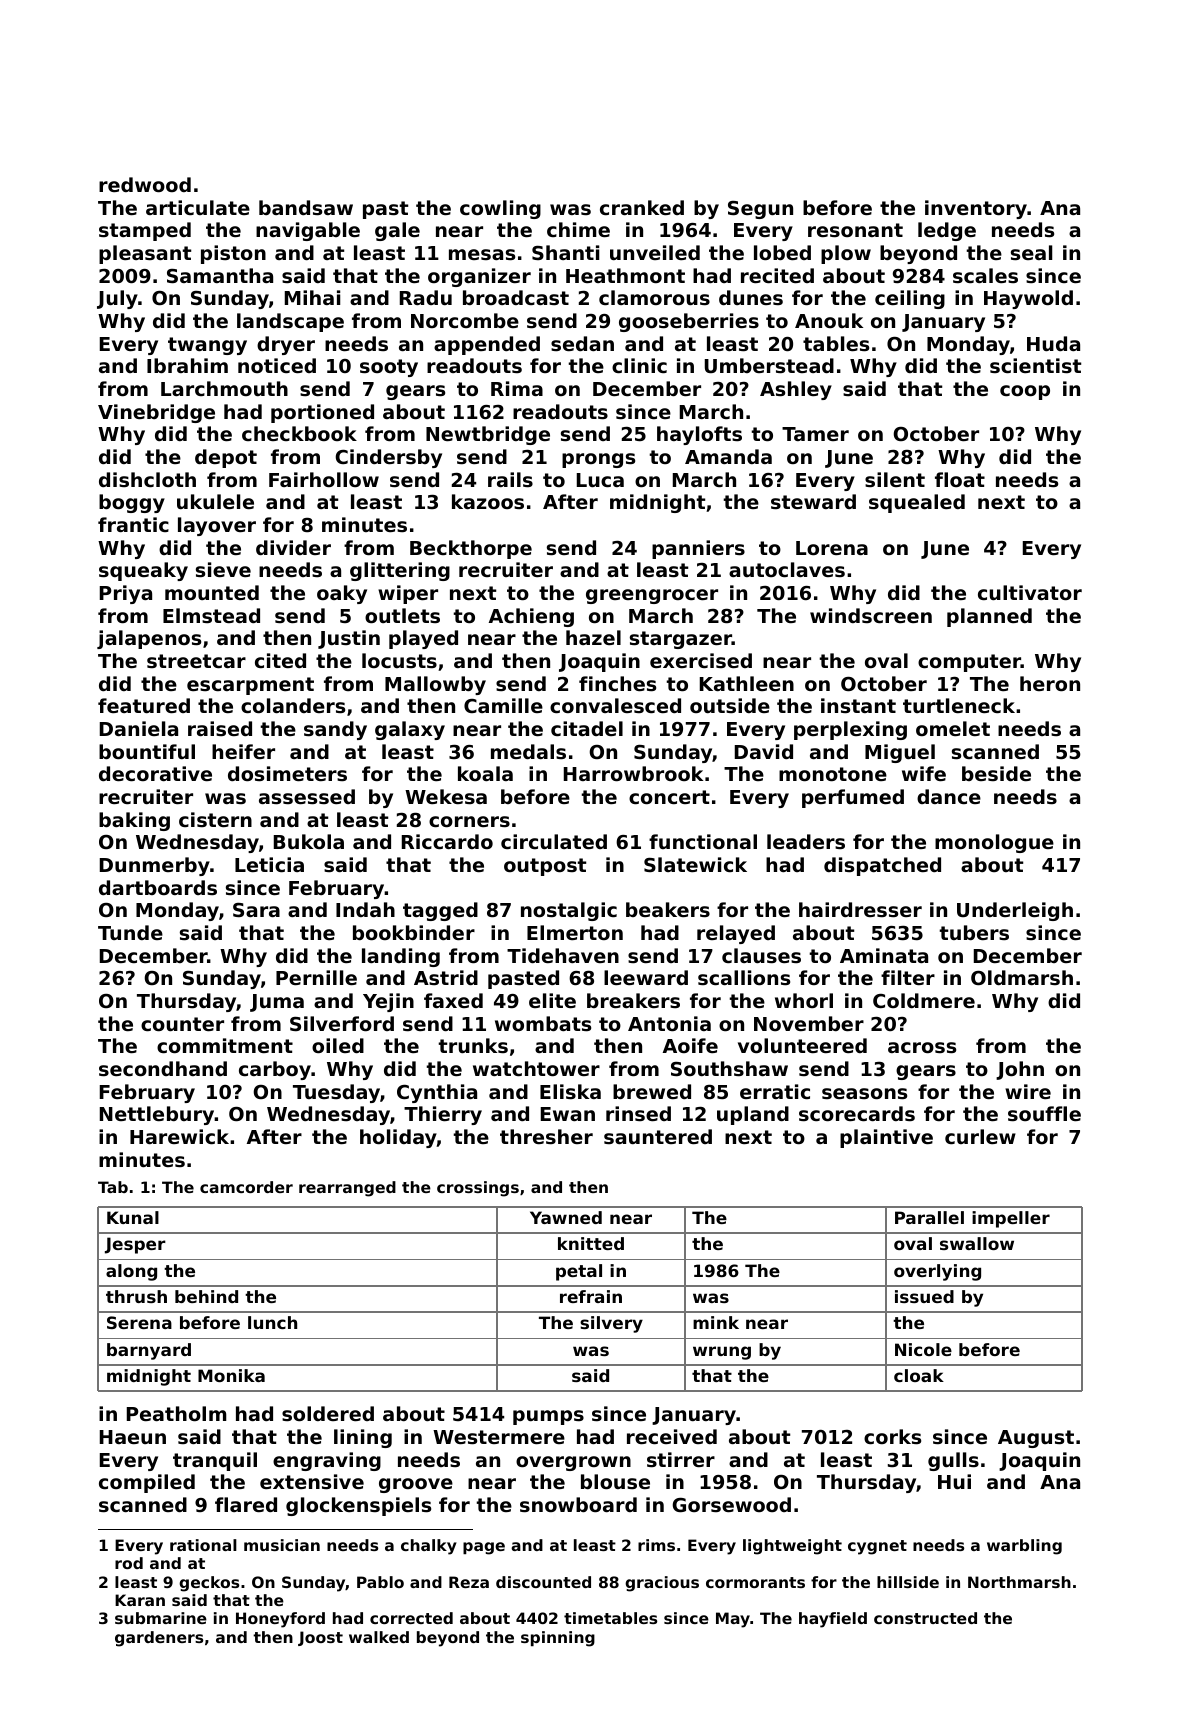 The height and width of the image is (1709, 1180). I want to click on secondhand, so click(163, 1068).
